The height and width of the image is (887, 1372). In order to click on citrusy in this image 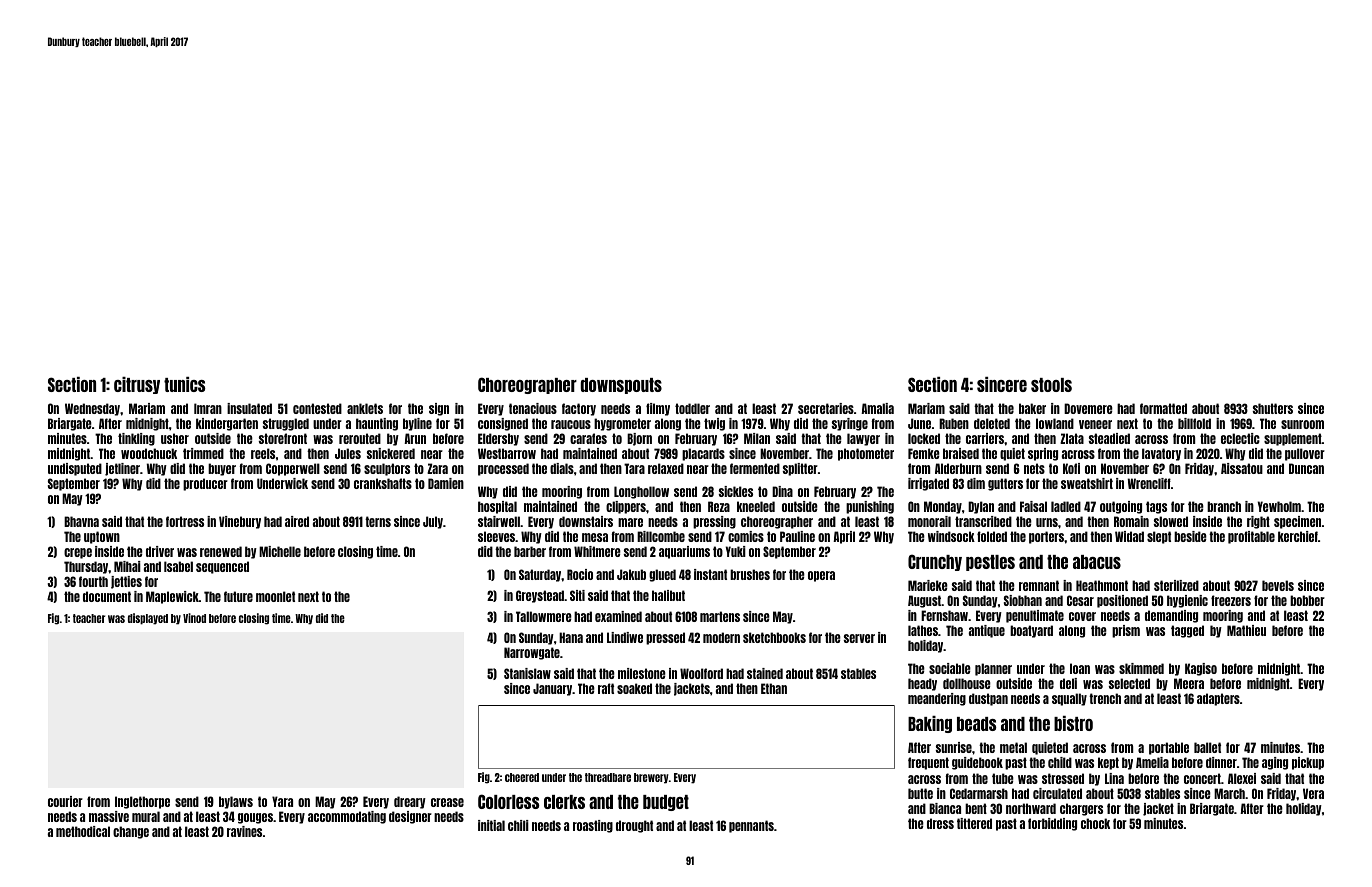, I will do `click(137, 385)`.
